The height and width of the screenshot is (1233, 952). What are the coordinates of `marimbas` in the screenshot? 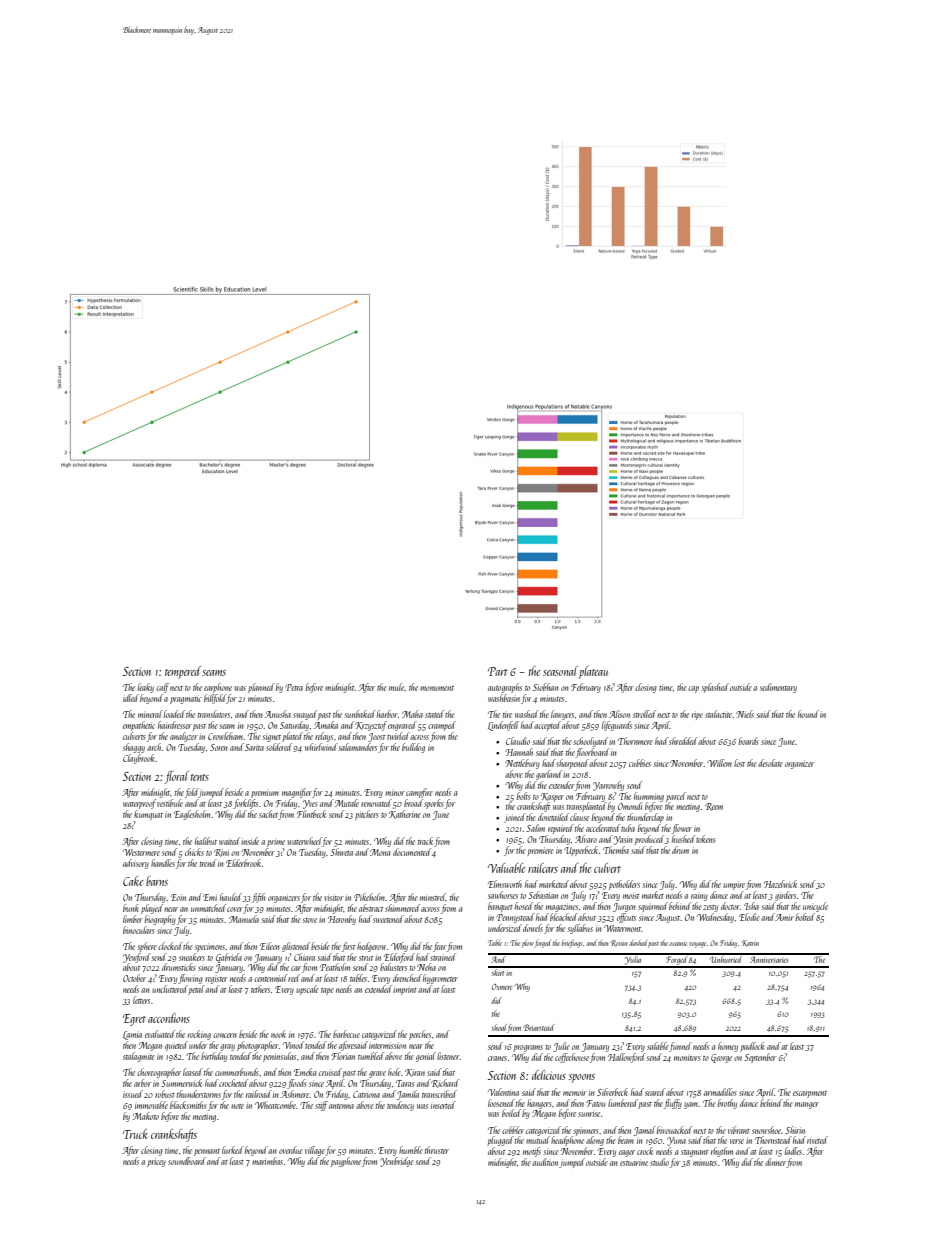 It's located at (267, 1161).
